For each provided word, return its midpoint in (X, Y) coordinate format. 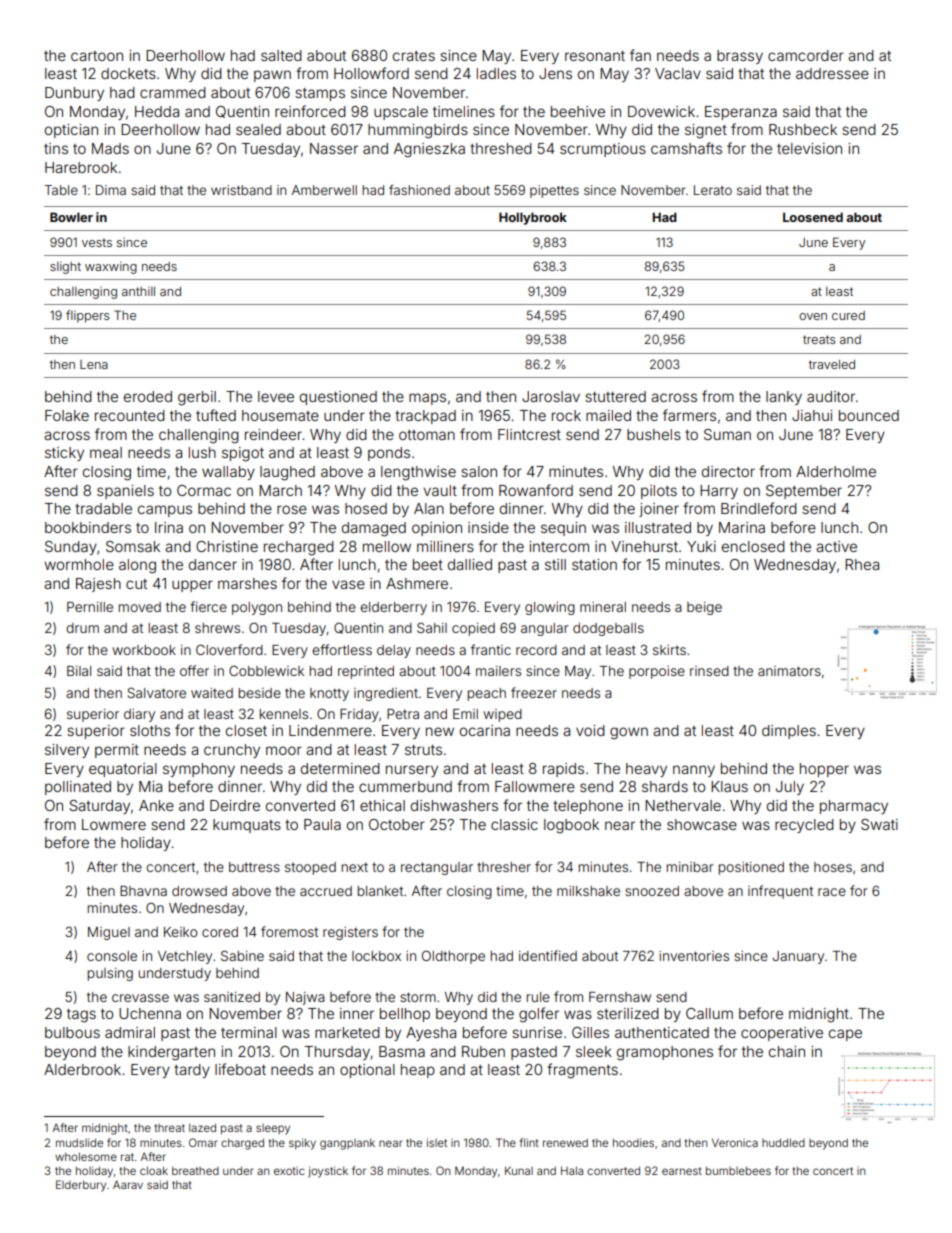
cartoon (97, 56)
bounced (869, 415)
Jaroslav (551, 396)
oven (813, 316)
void (590, 730)
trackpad (425, 417)
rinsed (709, 671)
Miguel (109, 933)
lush (202, 452)
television (809, 148)
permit (117, 751)
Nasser (334, 148)
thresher (504, 867)
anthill (138, 291)
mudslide (79, 1142)
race (832, 892)
